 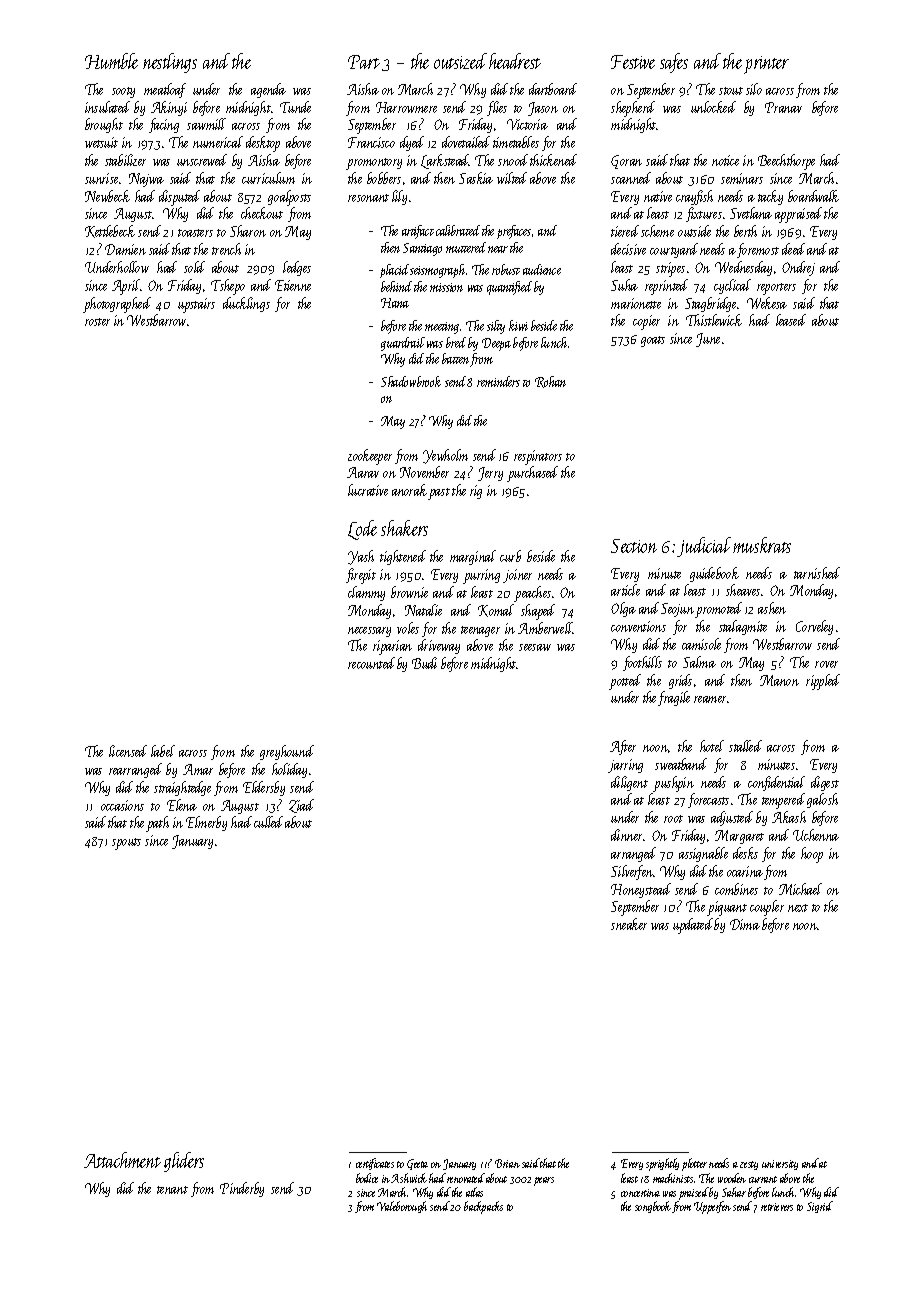 What do you see at coordinates (783, 107) in the screenshot?
I see `Pranav` at bounding box center [783, 107].
